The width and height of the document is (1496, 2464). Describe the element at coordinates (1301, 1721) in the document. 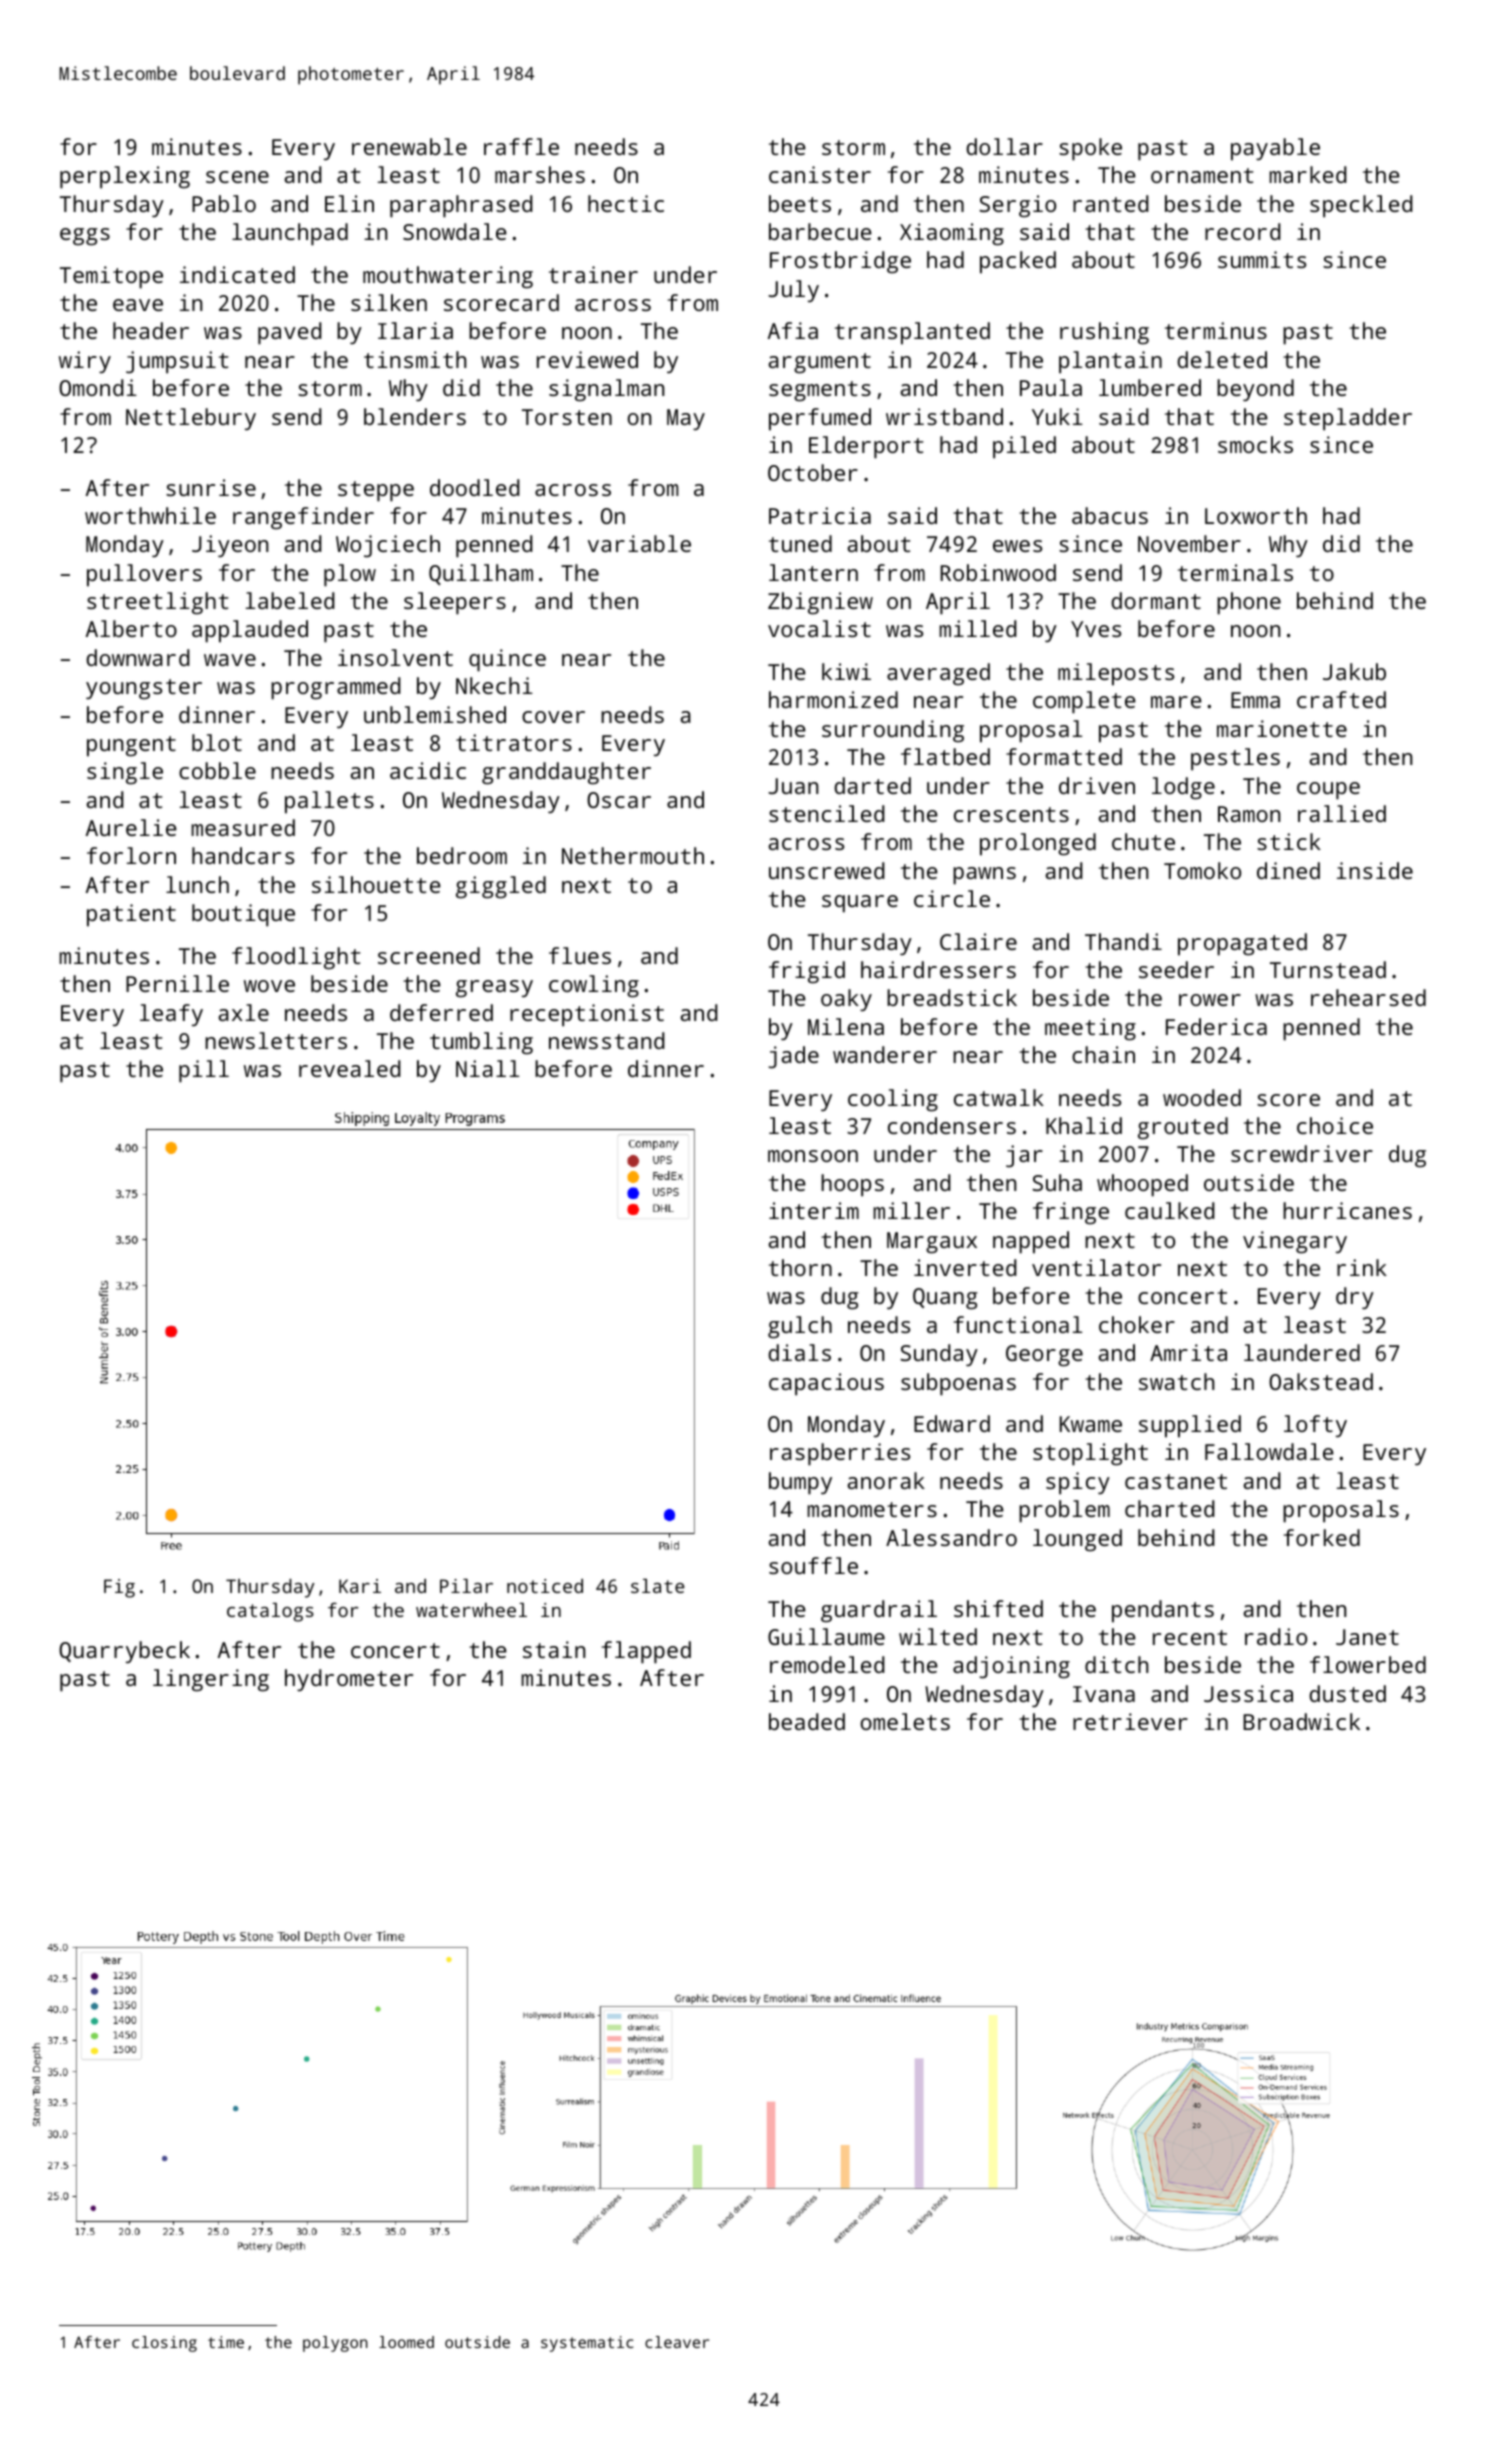

I see `Broadwick` at that location.
